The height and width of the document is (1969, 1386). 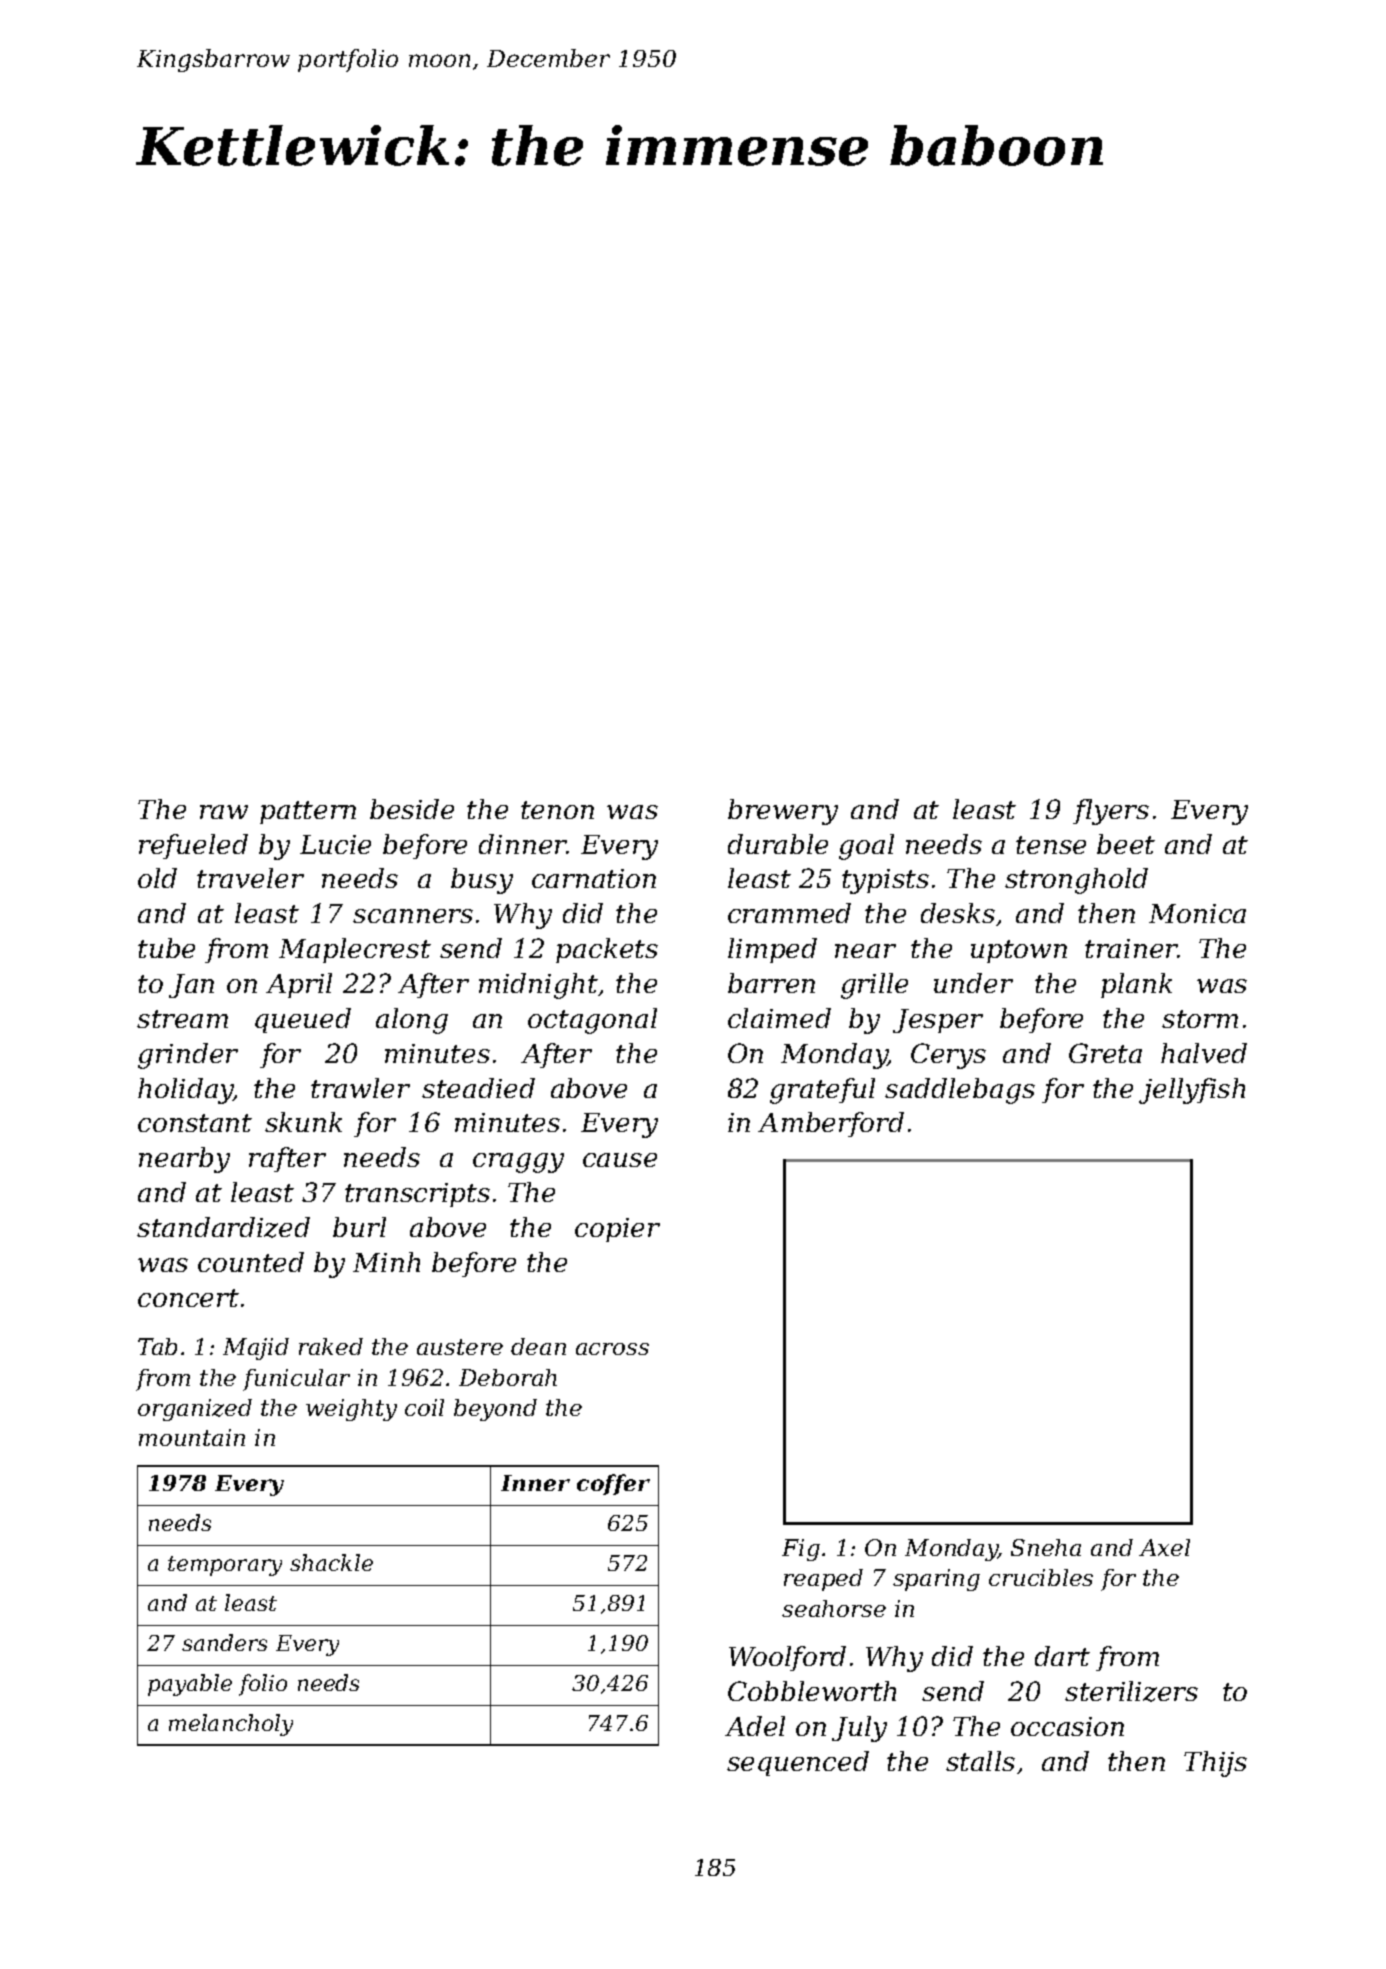 I want to click on saddlebags, so click(x=960, y=1091).
